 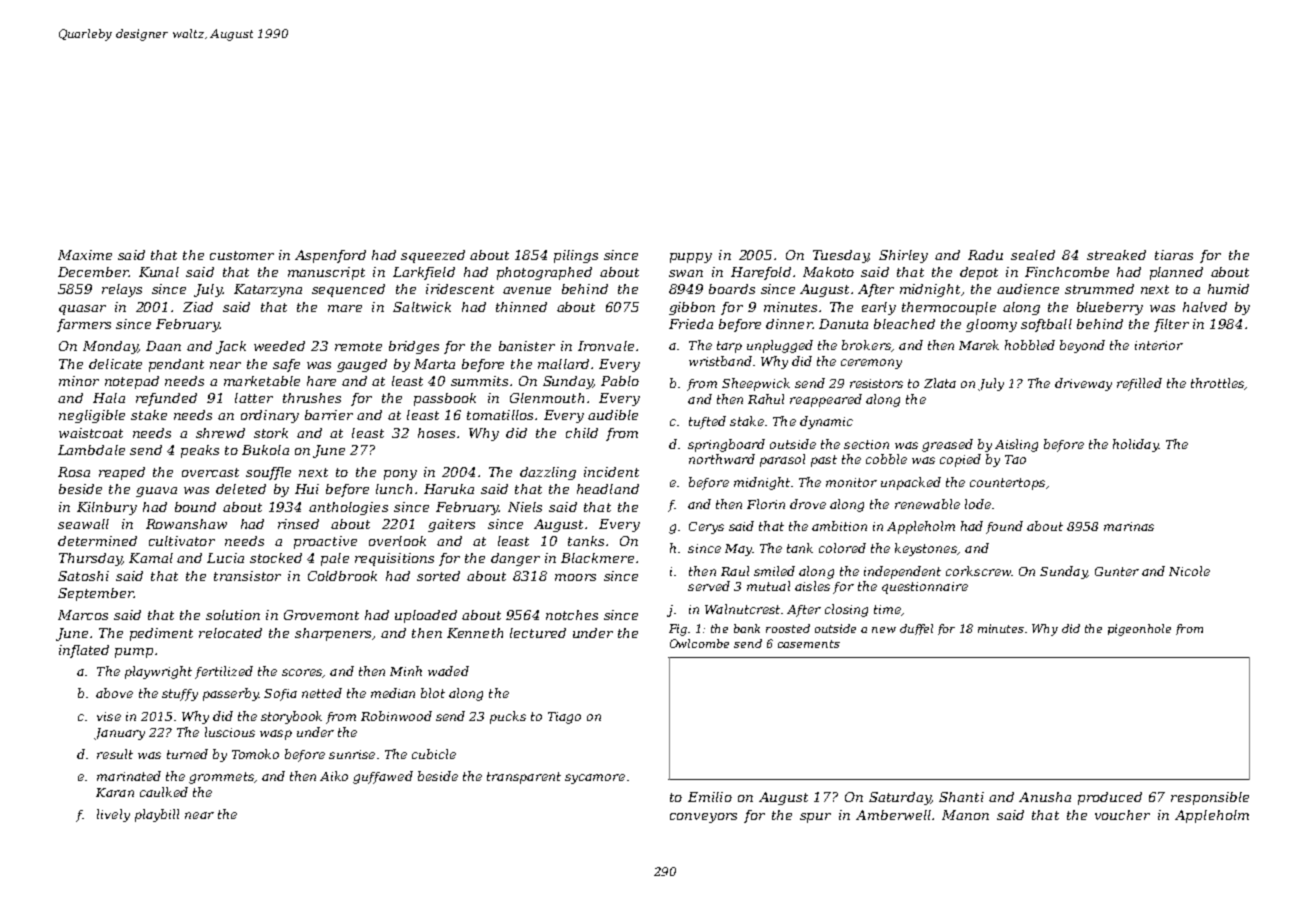 What do you see at coordinates (1004, 527) in the document?
I see `found` at bounding box center [1004, 527].
